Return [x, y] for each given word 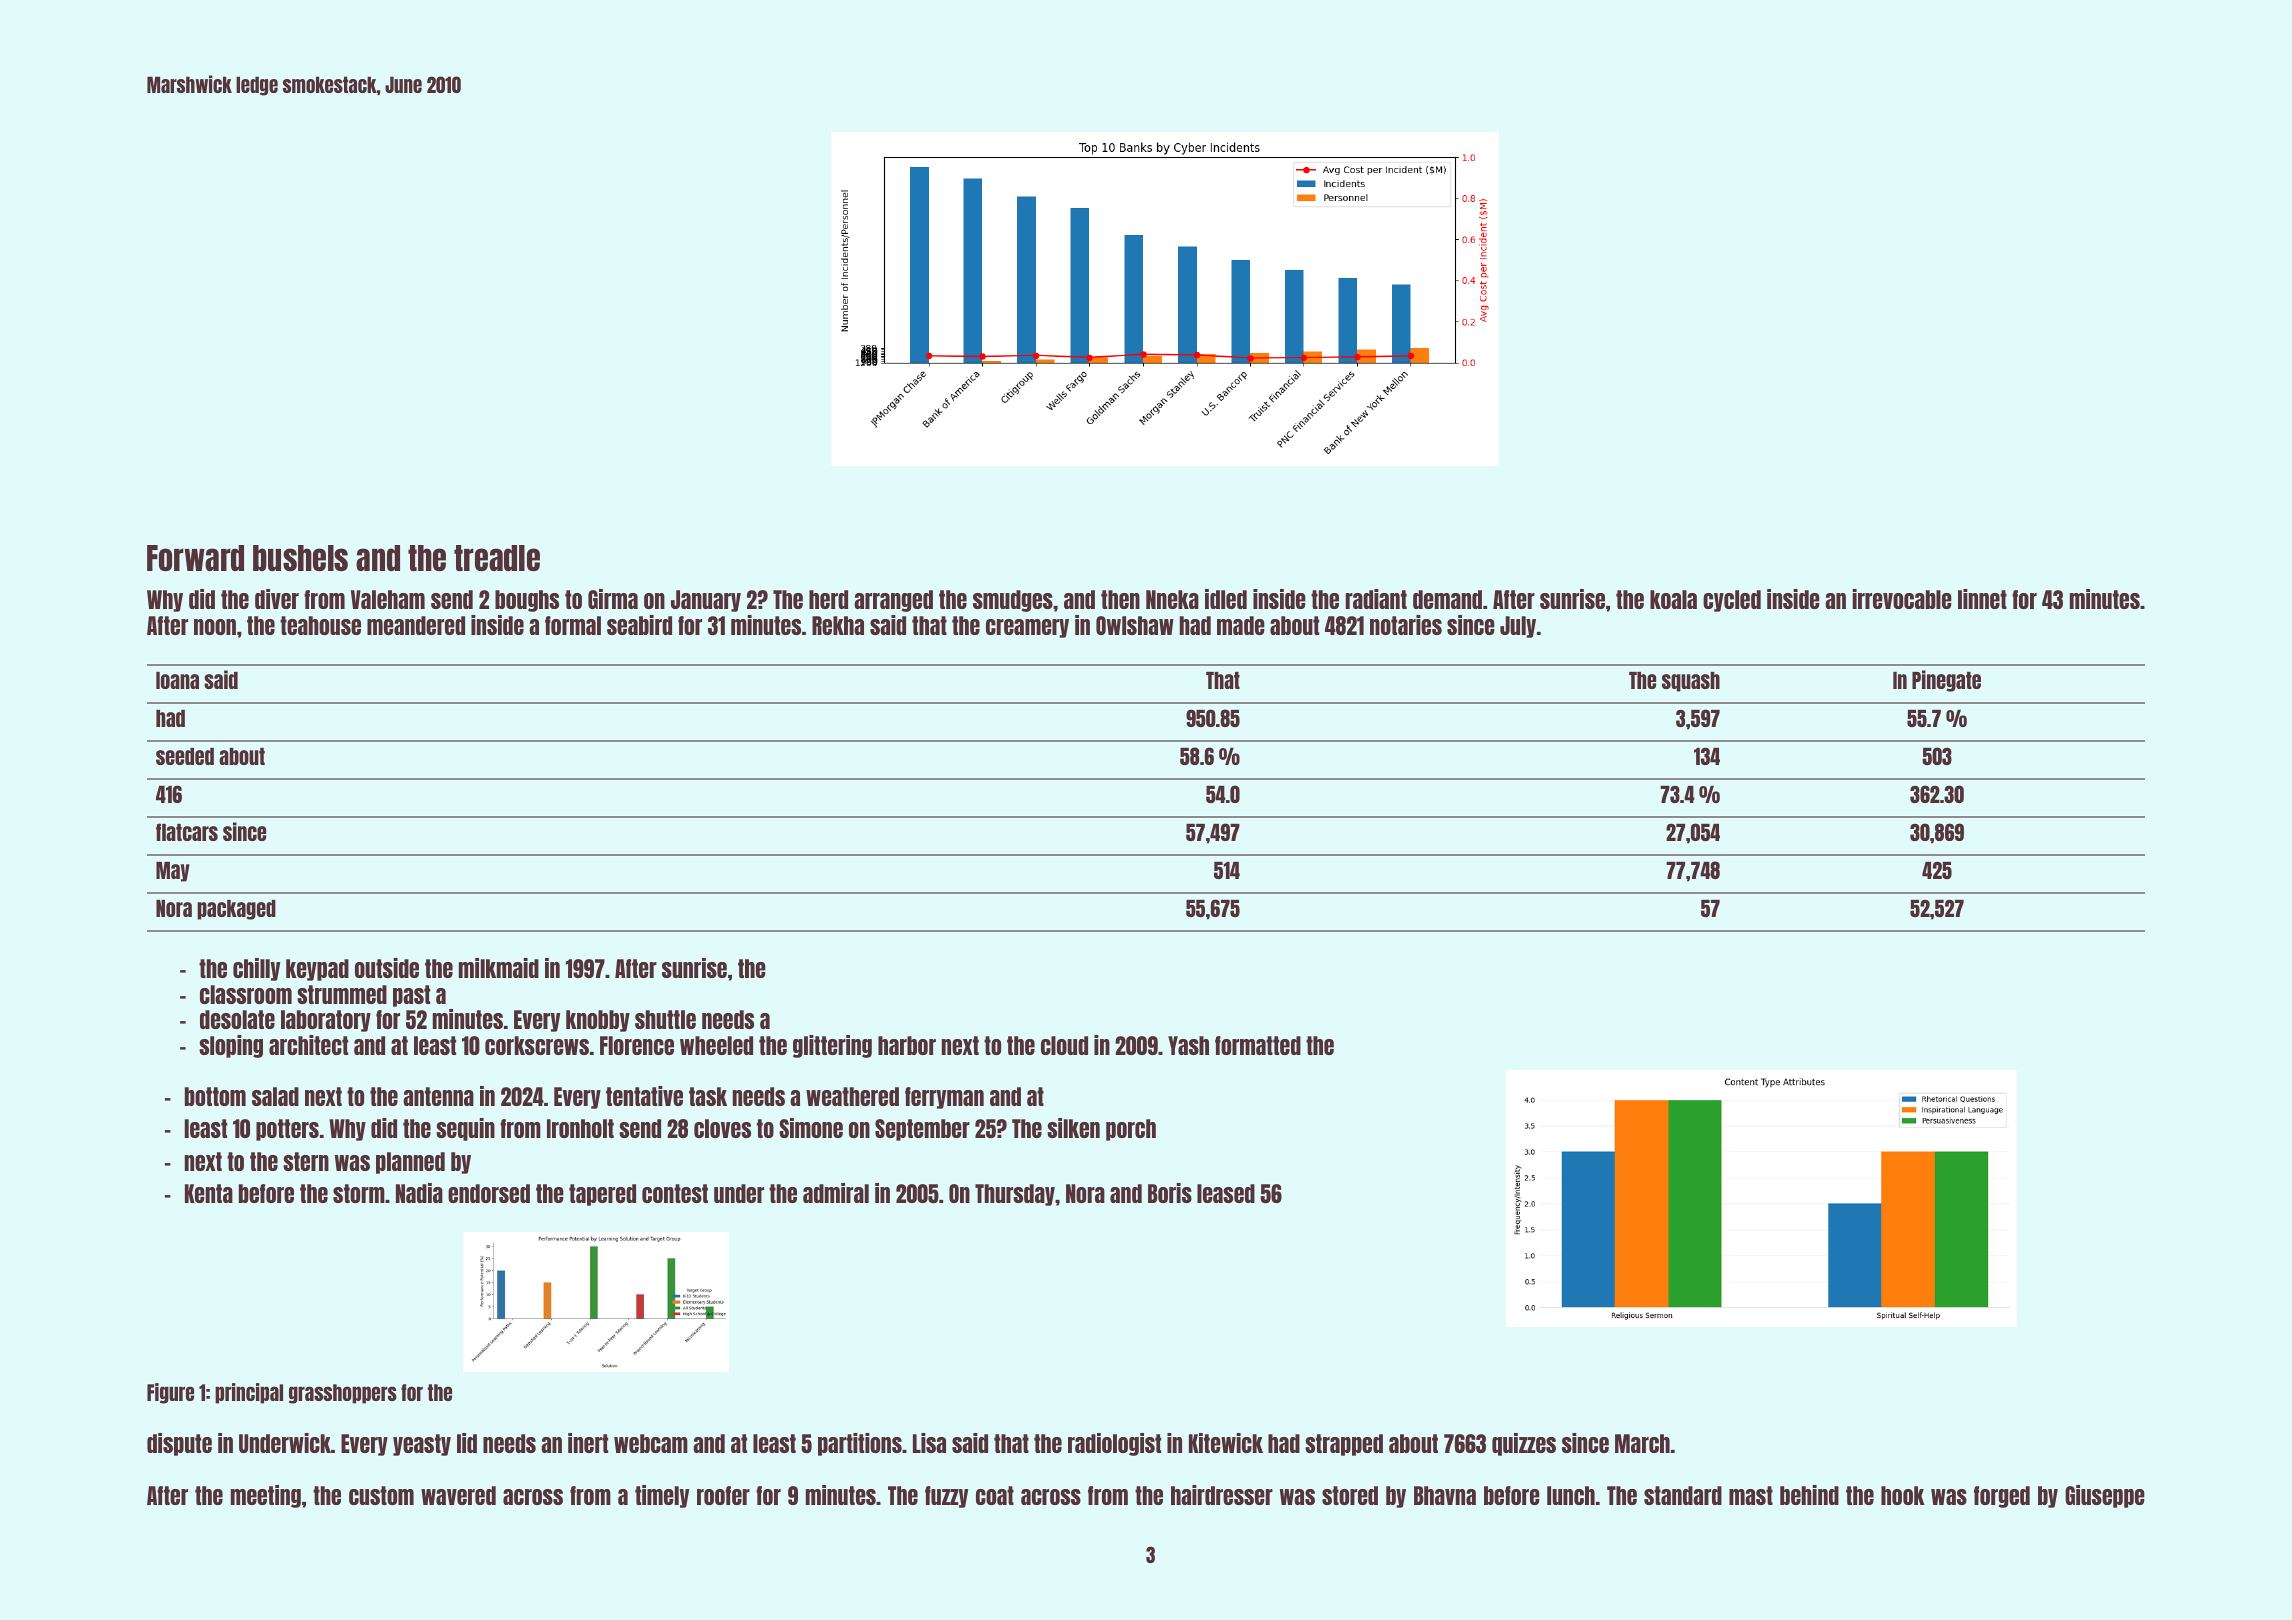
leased [1226, 1193]
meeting [266, 1496]
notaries [1406, 625]
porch [1131, 1130]
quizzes [1524, 1444]
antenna [438, 1096]
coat [995, 1495]
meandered [416, 625]
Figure [170, 1393]
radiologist [1114, 1444]
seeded [185, 756]
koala [1673, 599]
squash [1691, 682]
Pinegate [1946, 681]
